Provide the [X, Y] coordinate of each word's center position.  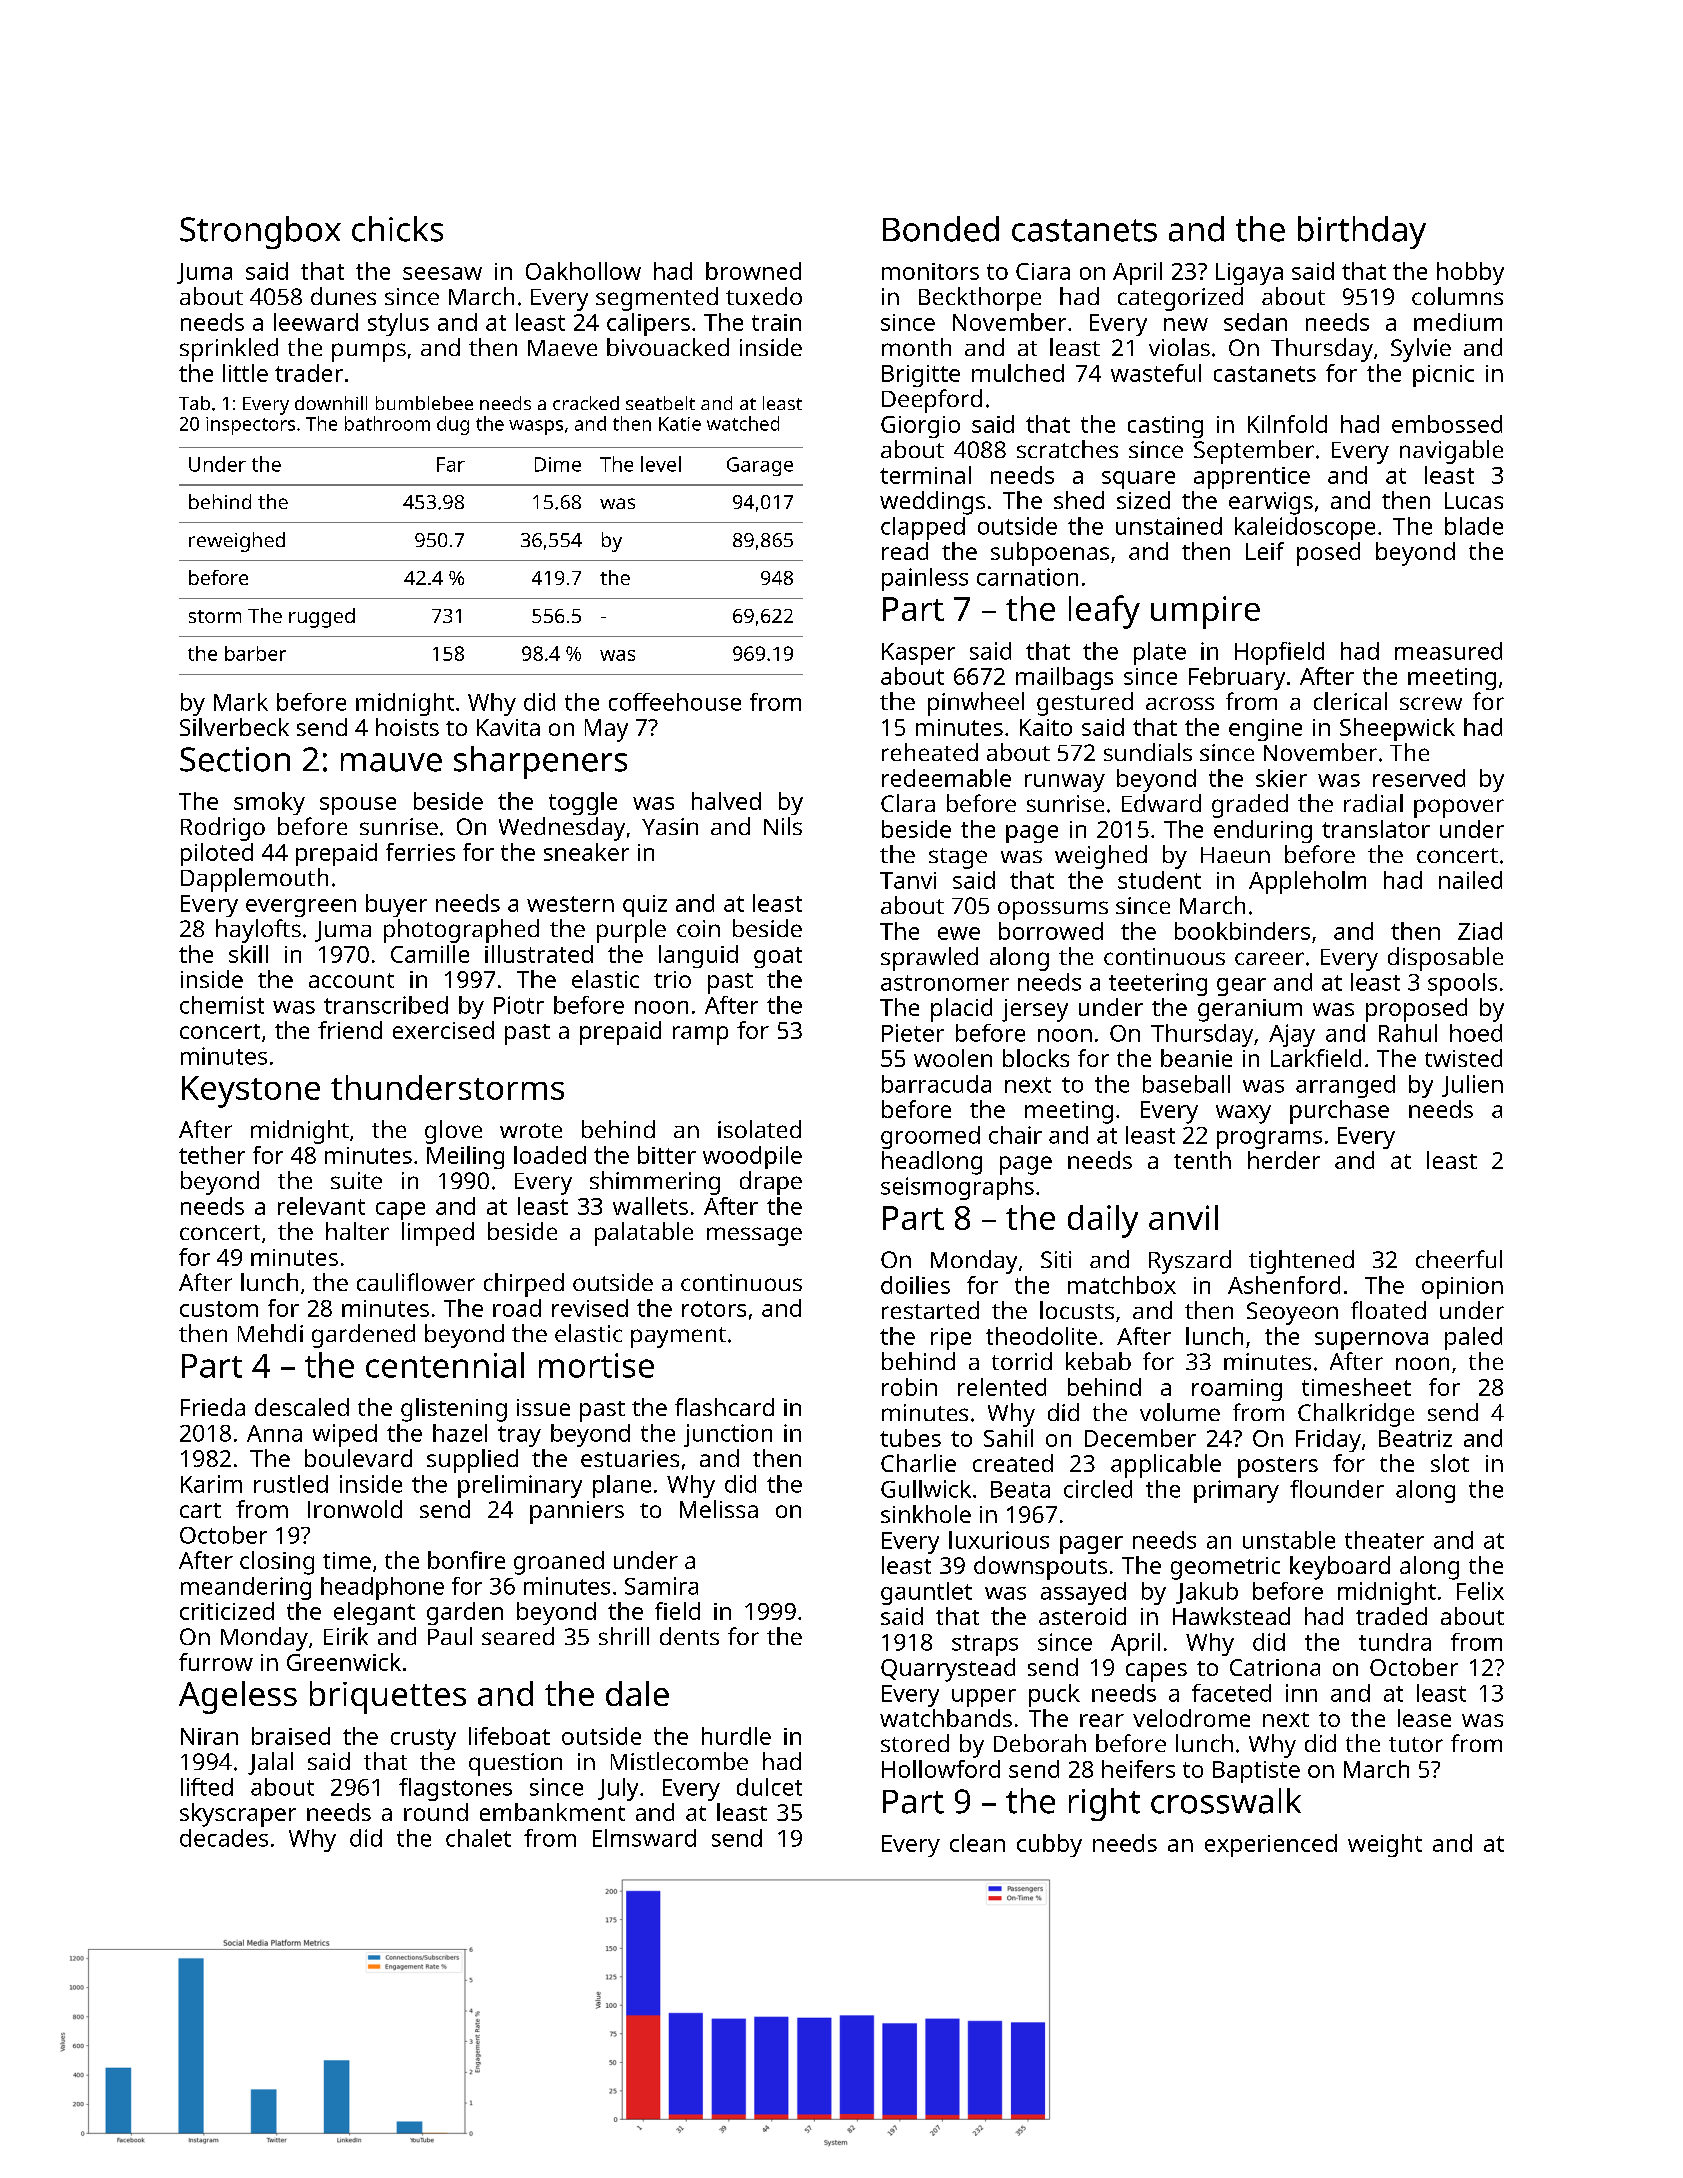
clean [977, 1843]
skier [1281, 778]
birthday [1362, 232]
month [916, 347]
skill [248, 954]
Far [451, 464]
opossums [1053, 910]
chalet [478, 1838]
